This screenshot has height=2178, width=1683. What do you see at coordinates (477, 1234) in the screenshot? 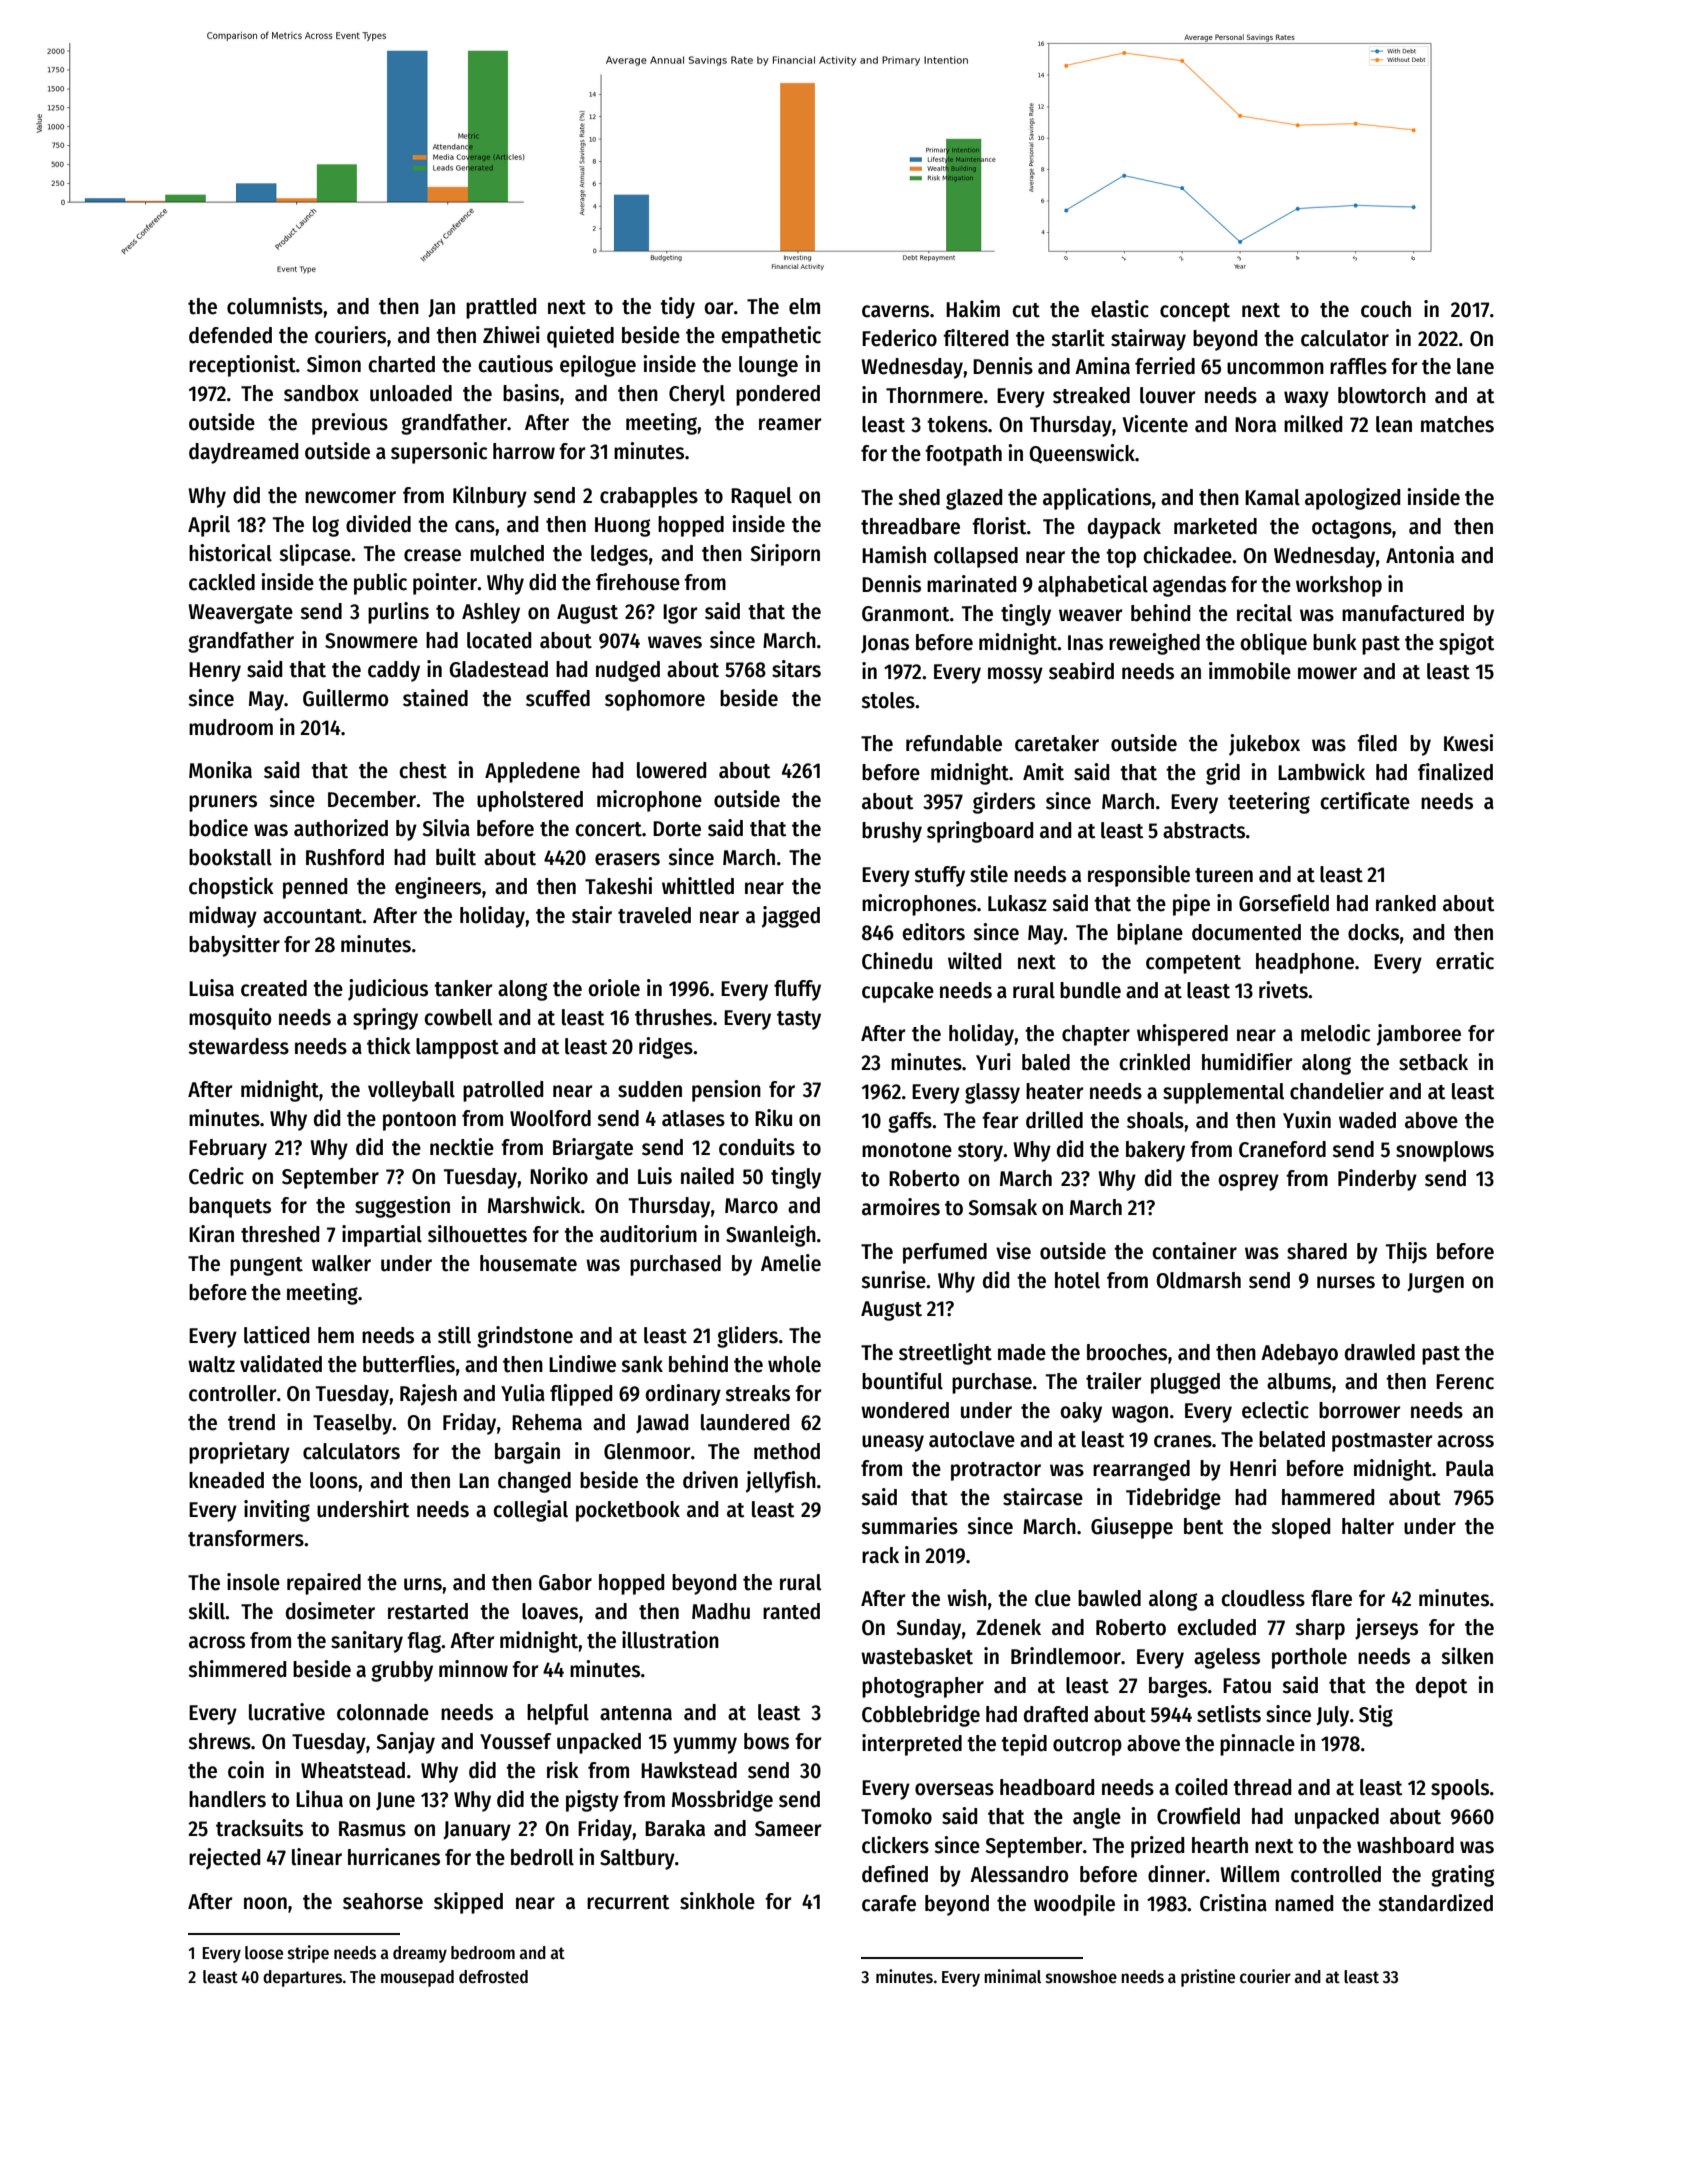
I see `silhouettes` at bounding box center [477, 1234].
